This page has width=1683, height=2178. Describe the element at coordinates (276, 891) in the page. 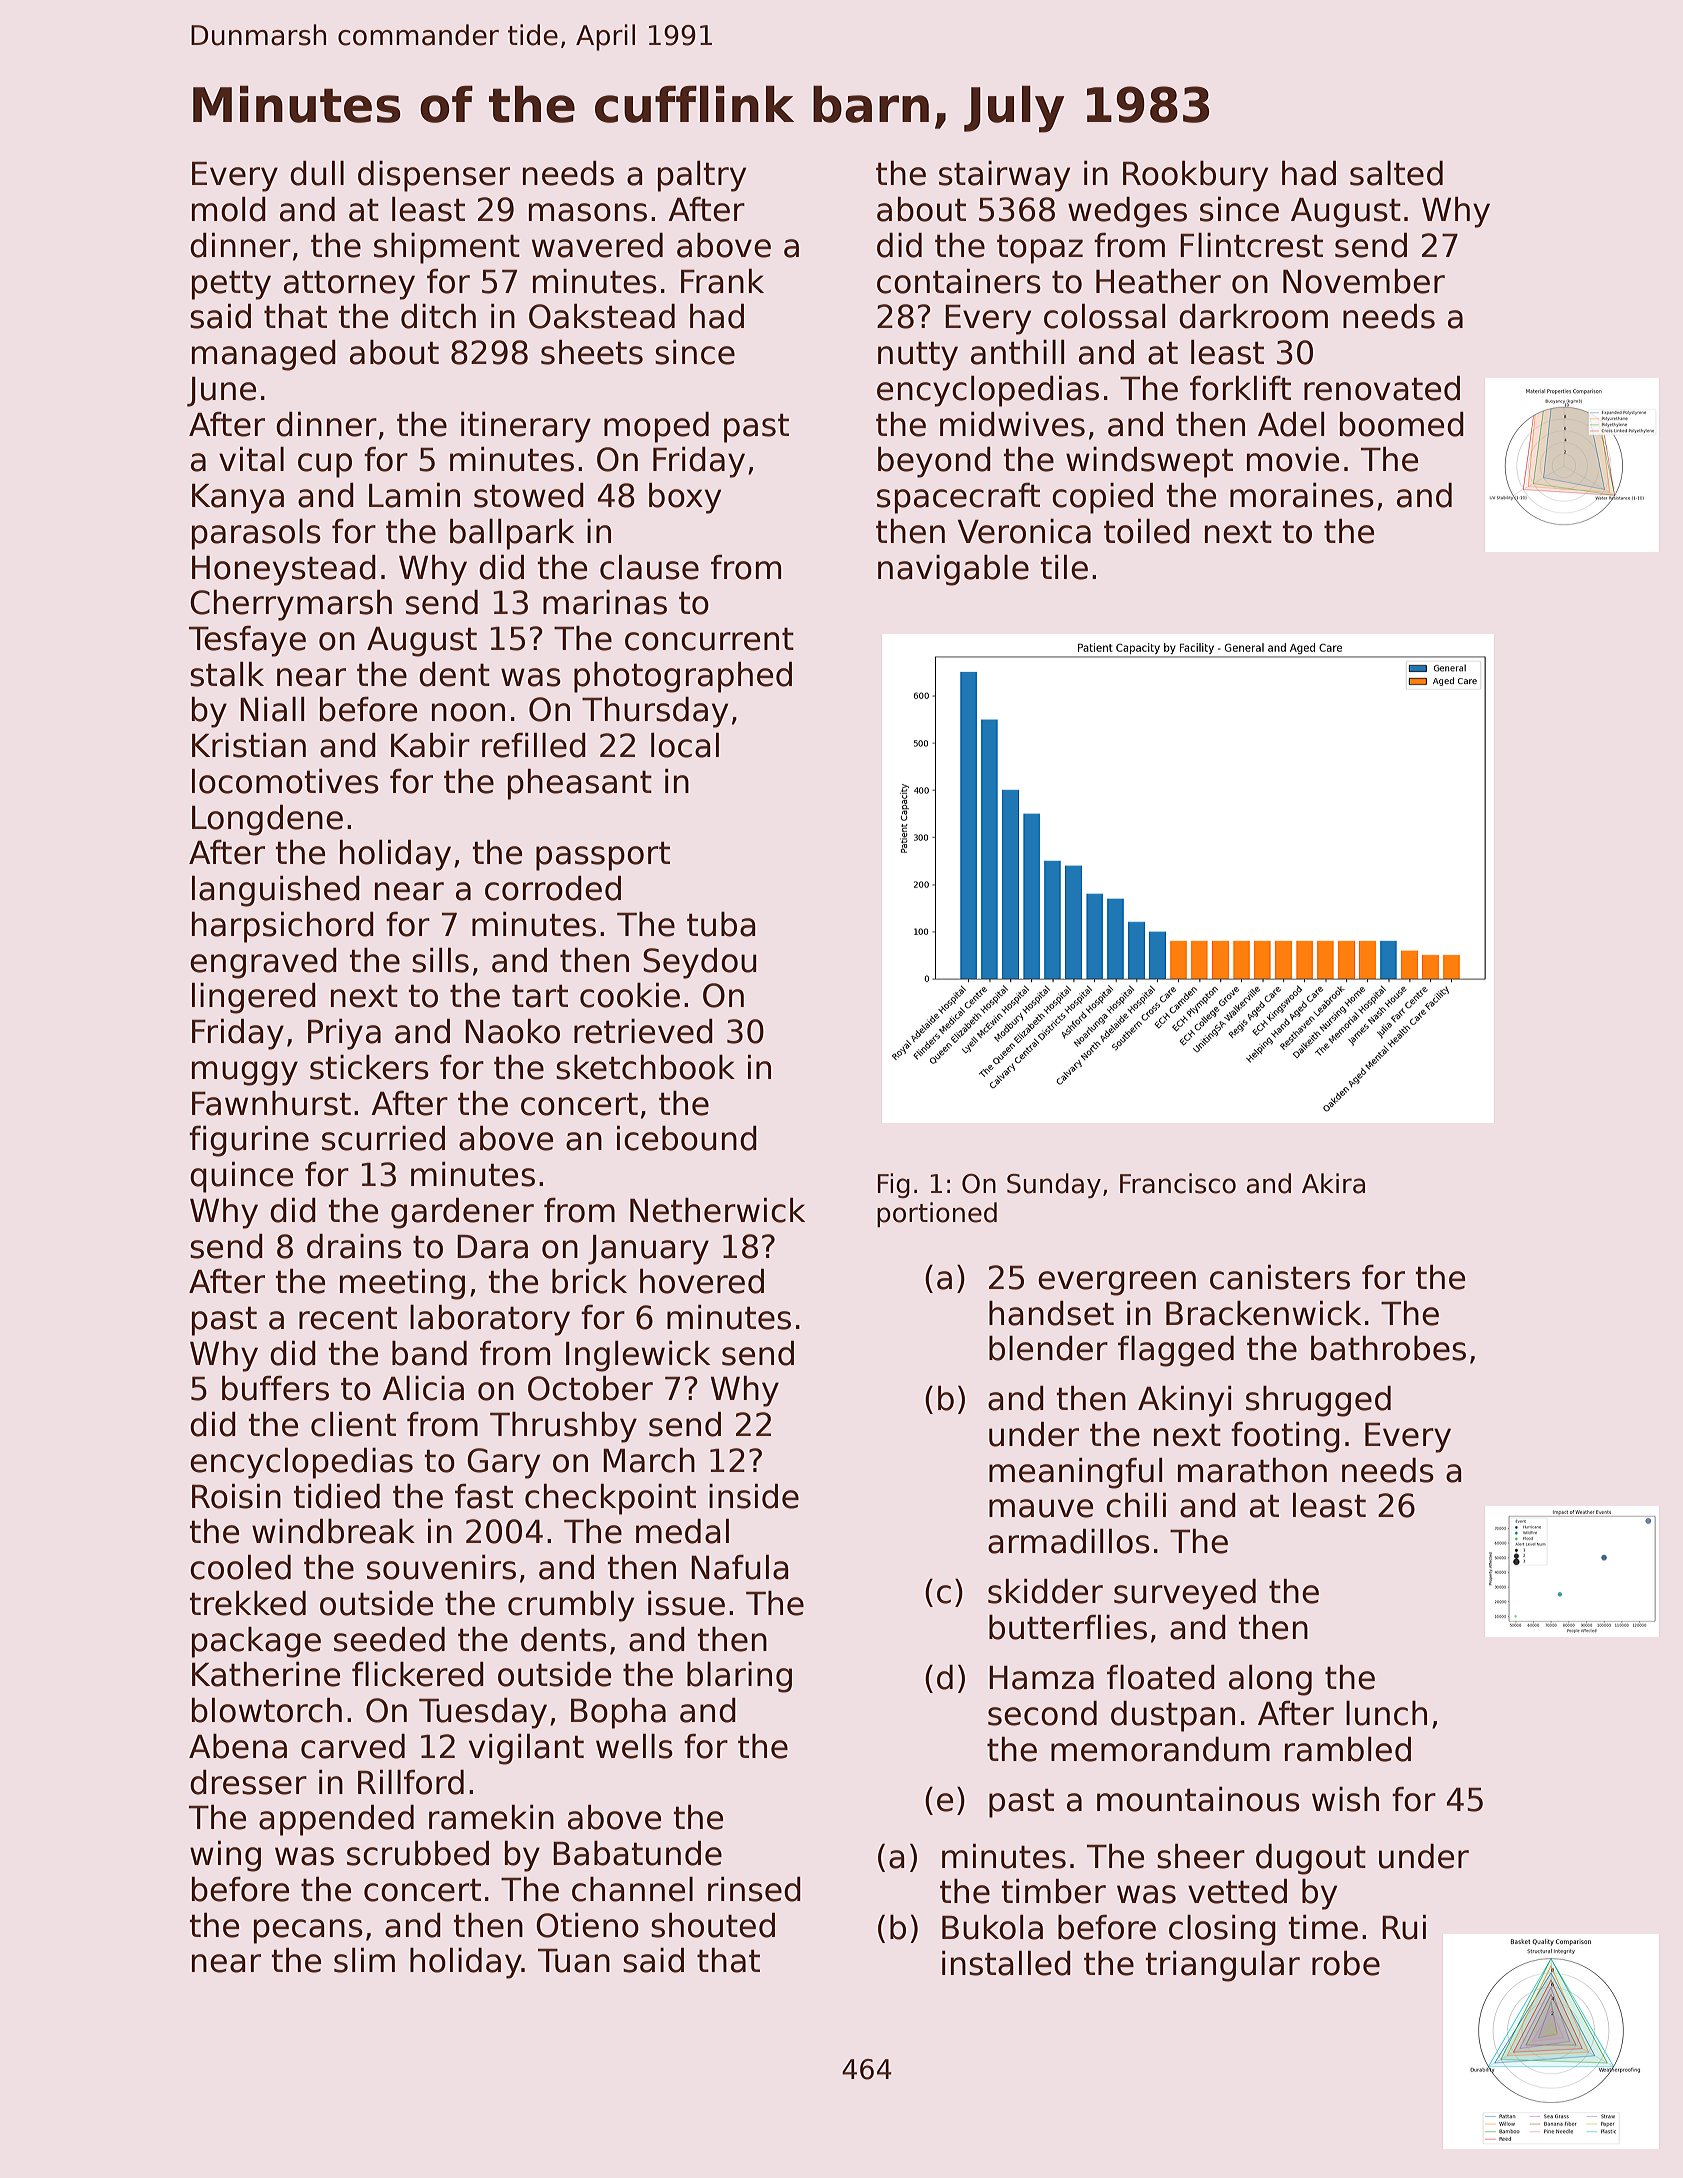

I see `languished` at that location.
